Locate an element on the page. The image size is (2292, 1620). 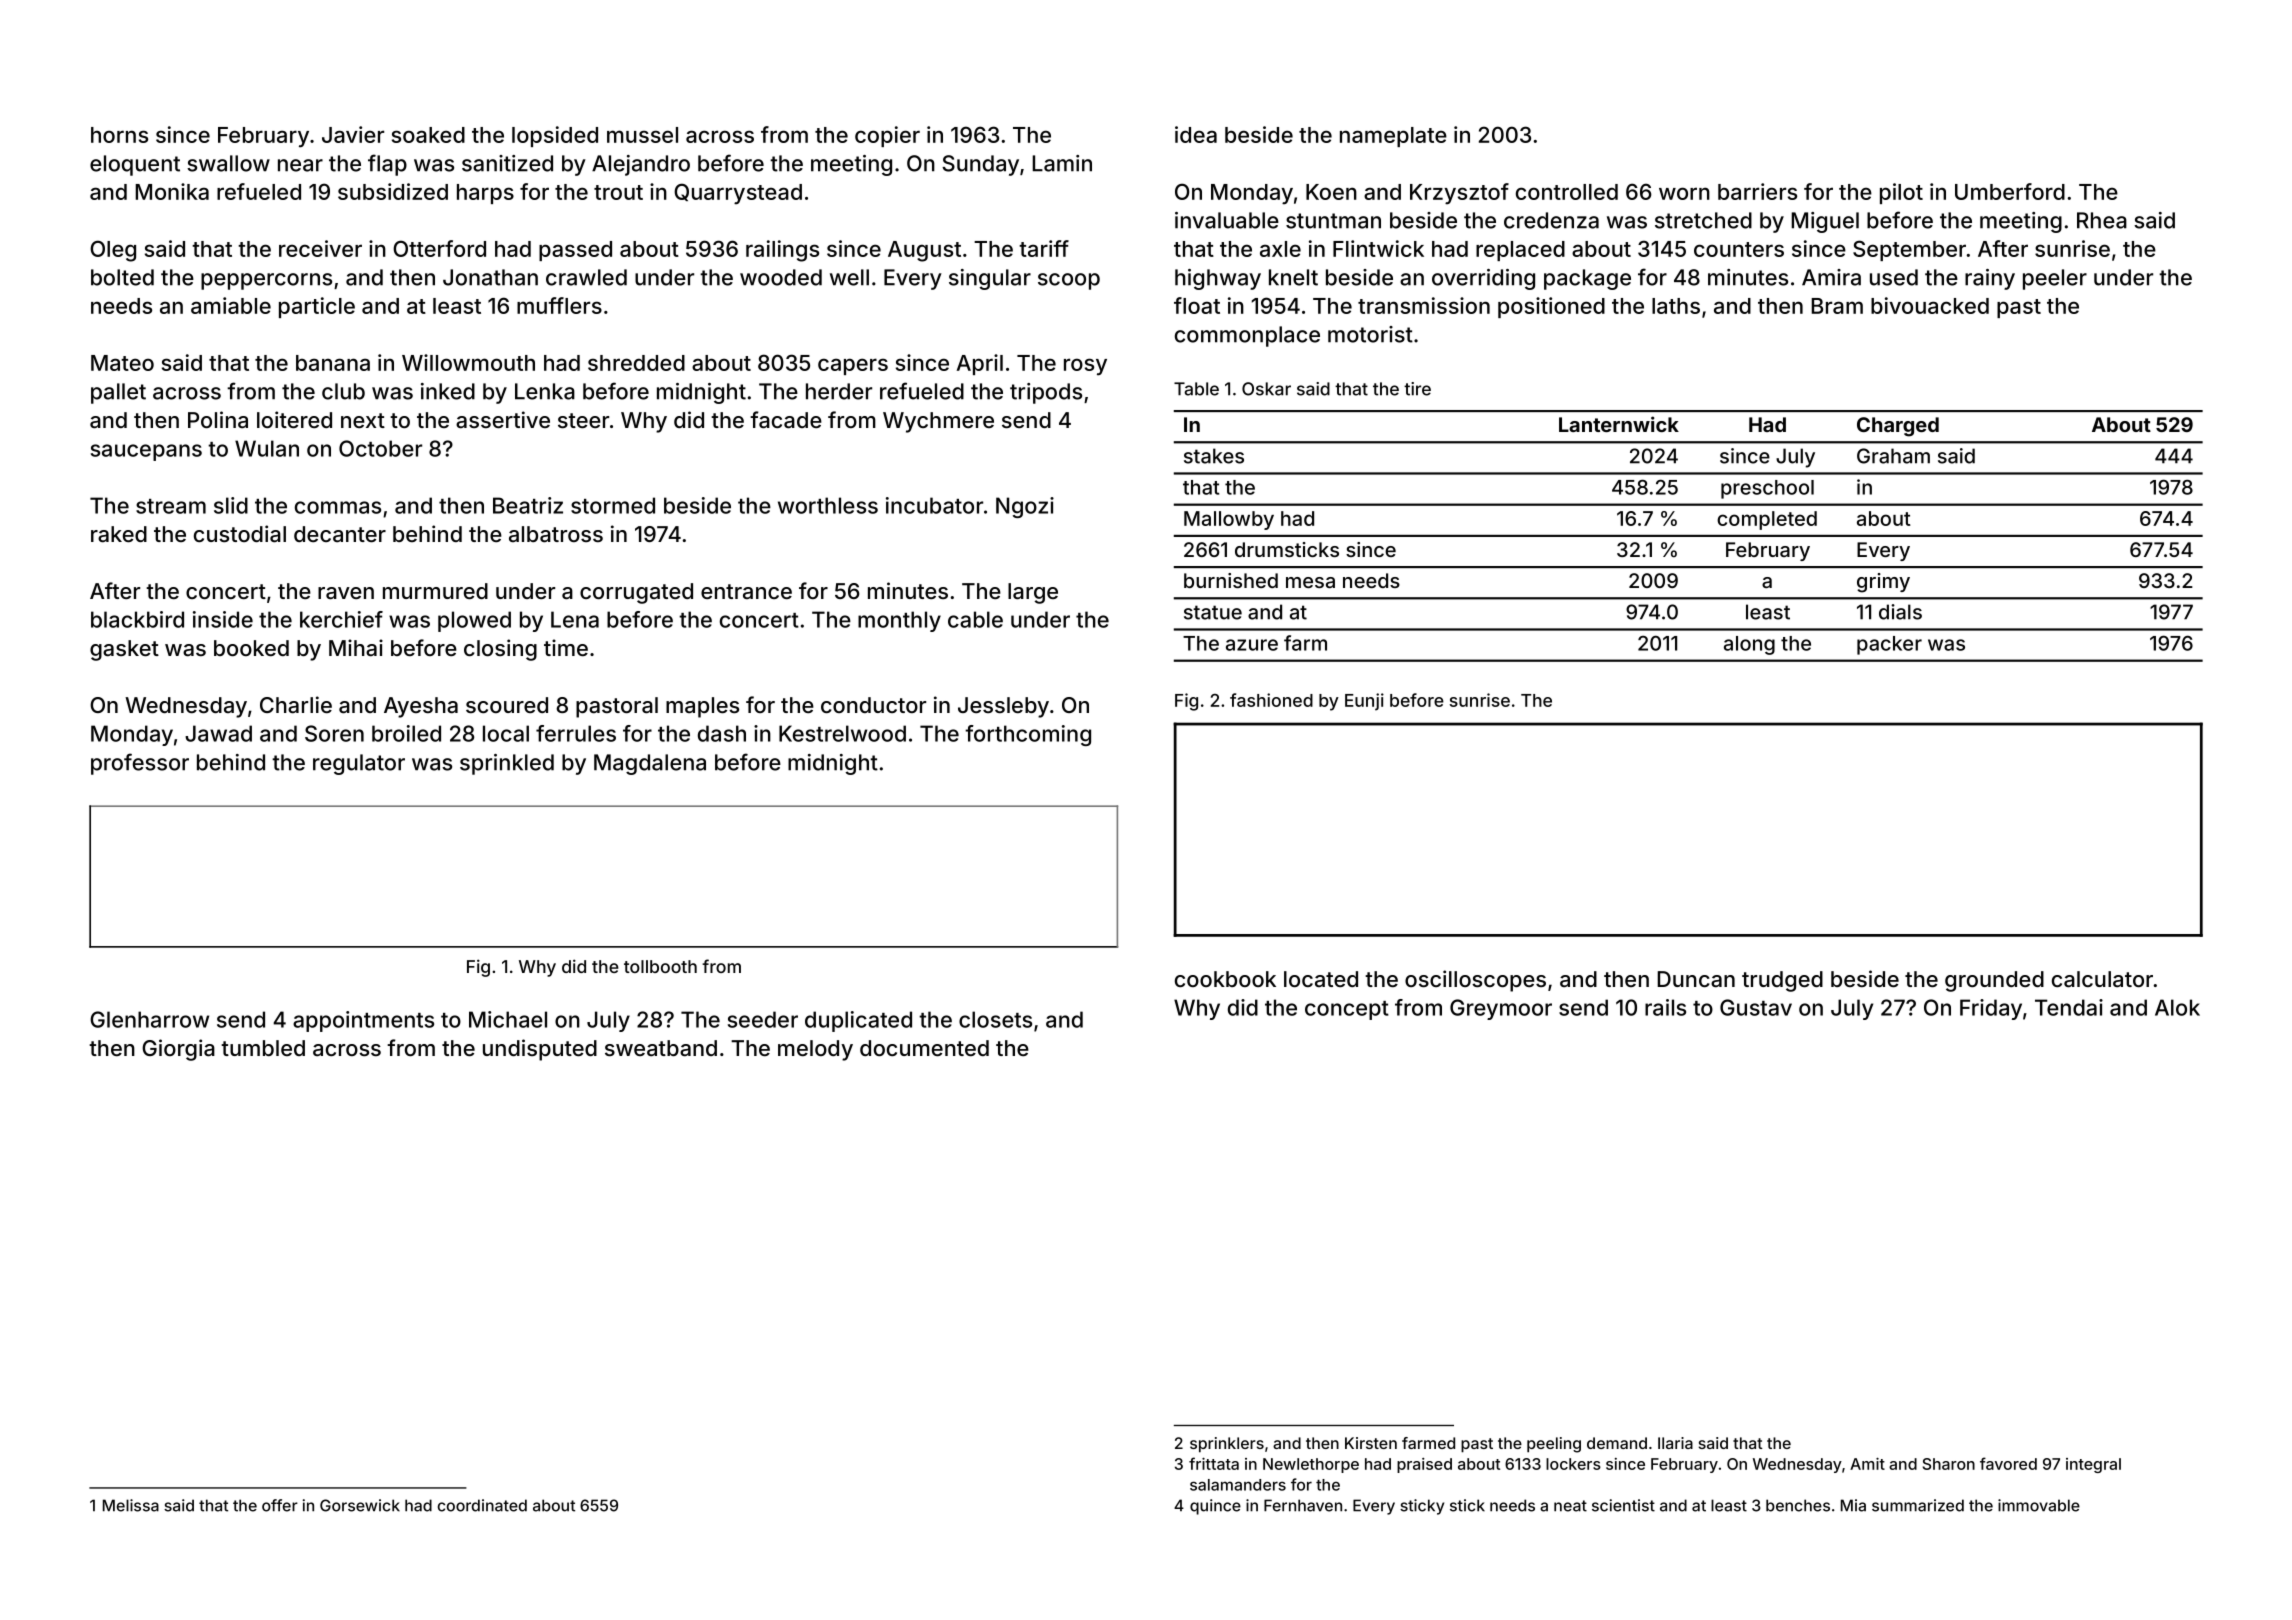
Tendai is located at coordinates (2069, 1007).
